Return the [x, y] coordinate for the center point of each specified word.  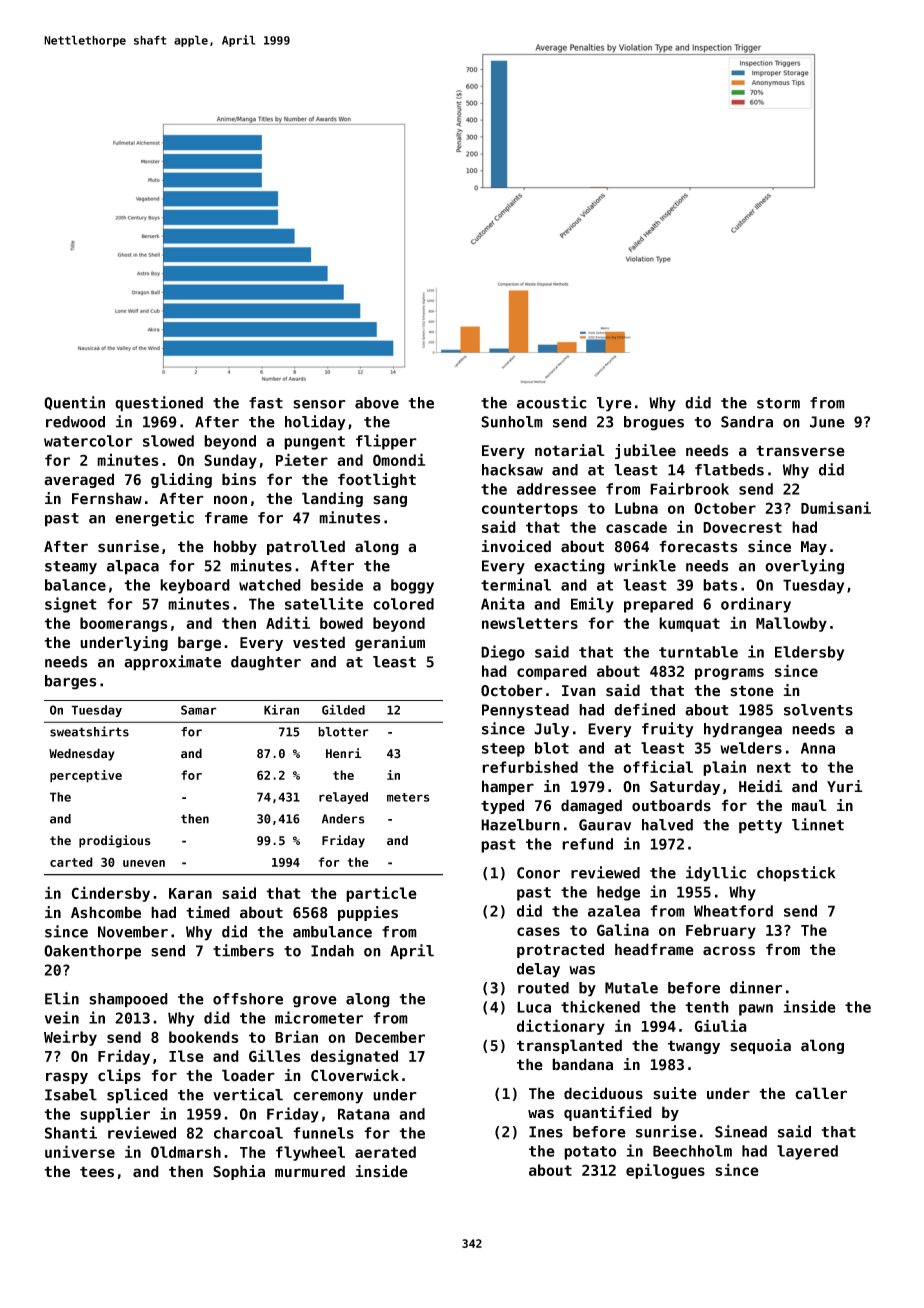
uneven [144, 863]
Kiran [281, 709]
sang [390, 501]
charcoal [248, 1133]
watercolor [88, 441]
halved [667, 825]
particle [381, 894]
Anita [503, 603]
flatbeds [729, 470]
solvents [818, 710]
